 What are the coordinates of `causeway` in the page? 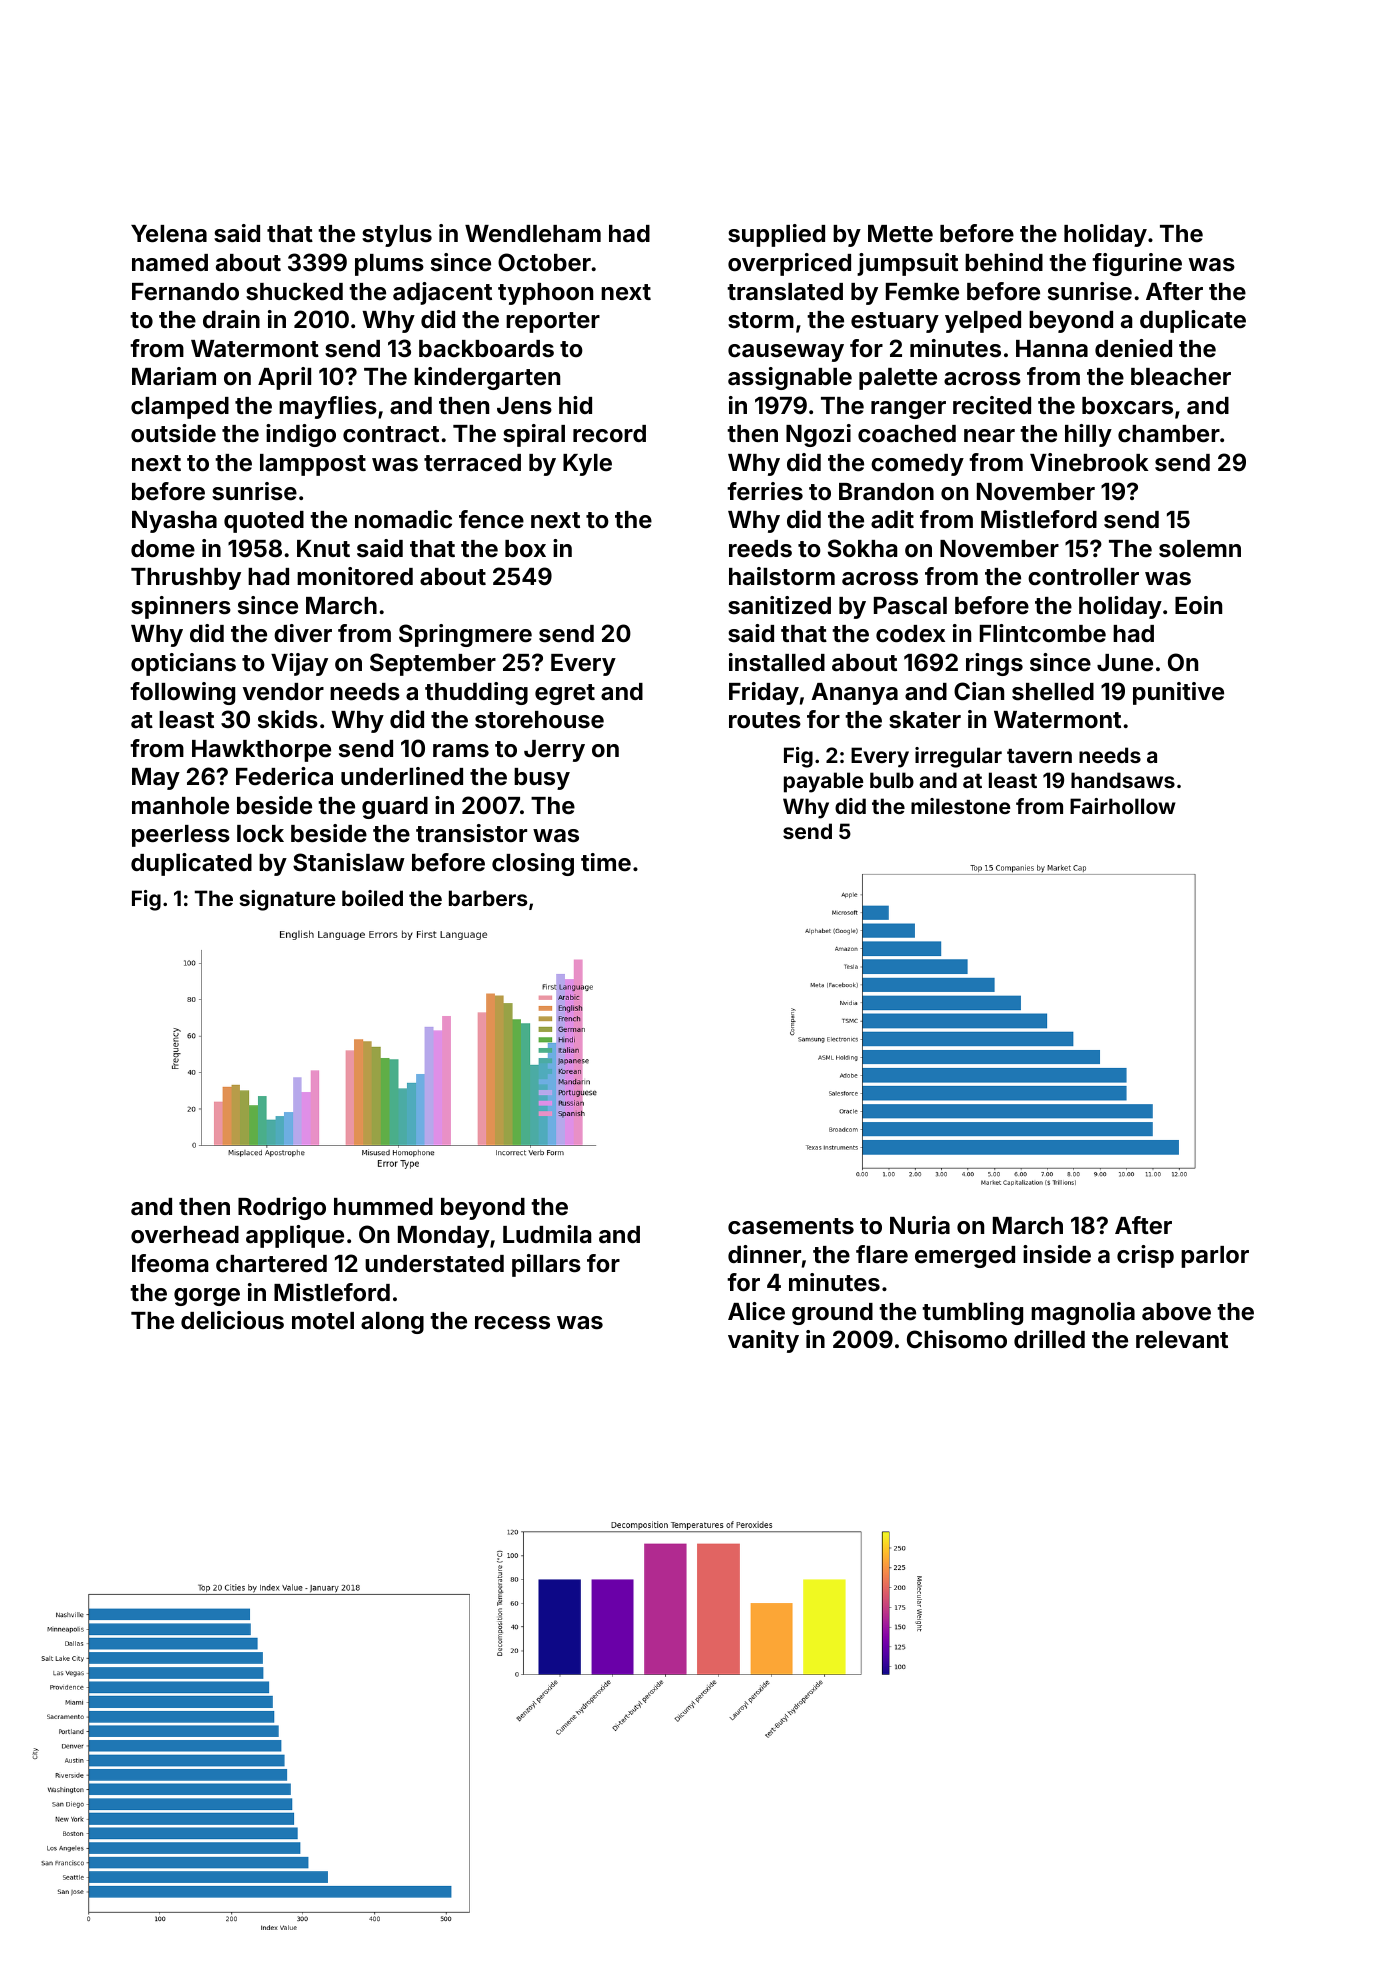 It's located at (786, 353).
